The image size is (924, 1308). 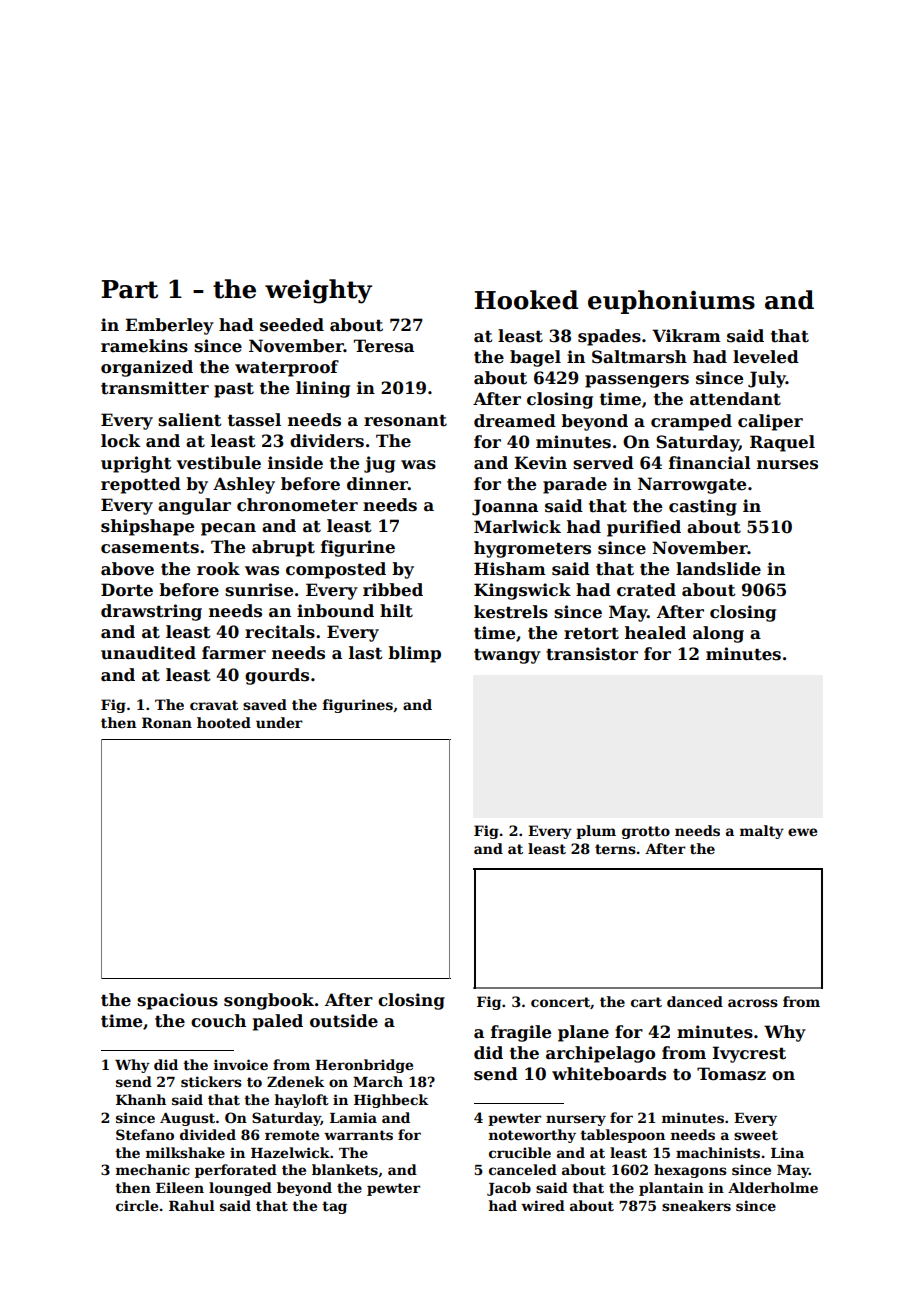 I want to click on Part, so click(x=129, y=289).
